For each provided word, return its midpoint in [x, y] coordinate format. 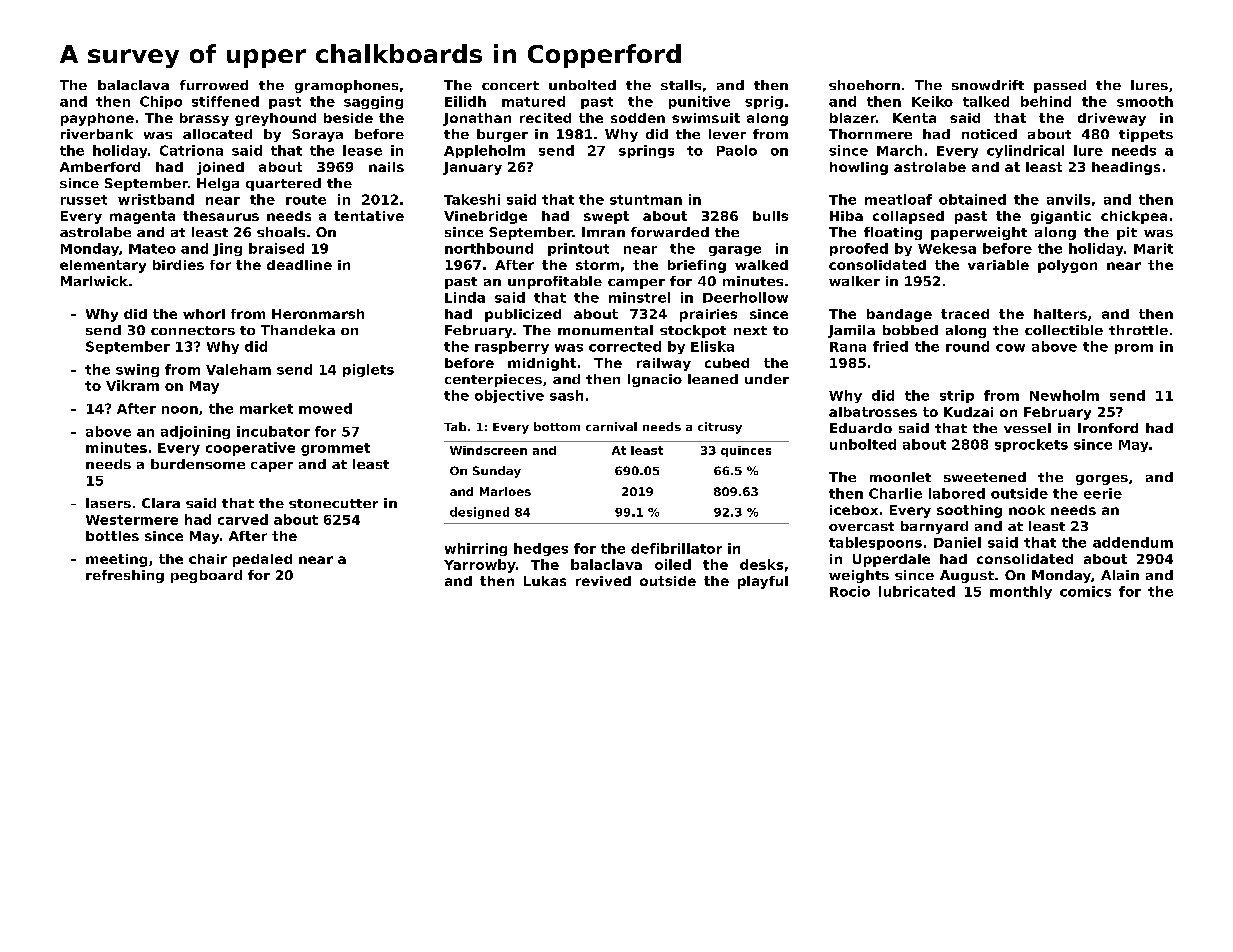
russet [84, 200]
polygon [1067, 266]
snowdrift [988, 85]
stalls [681, 85]
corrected [625, 346]
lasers [108, 503]
